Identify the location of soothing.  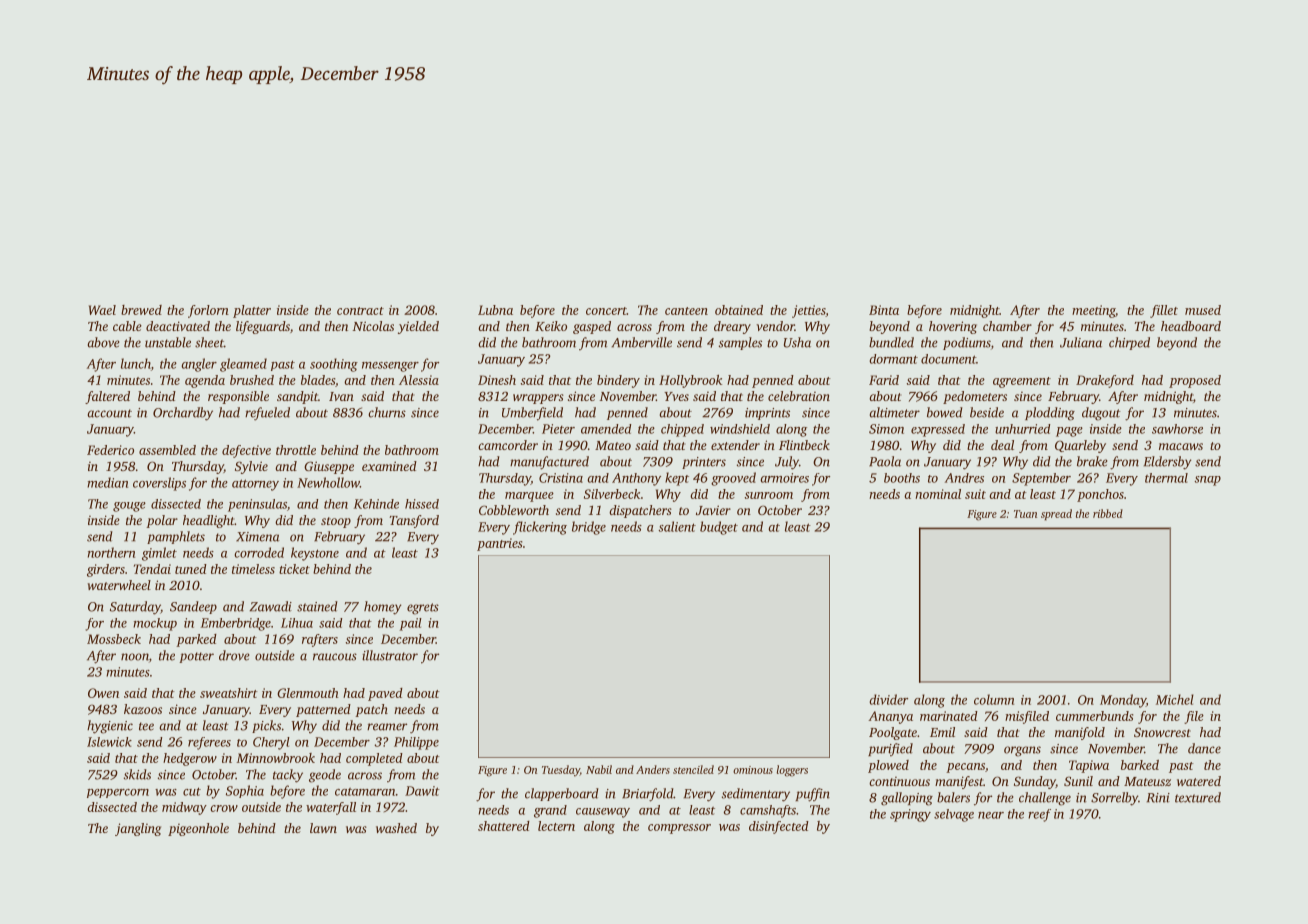
(334, 365).
